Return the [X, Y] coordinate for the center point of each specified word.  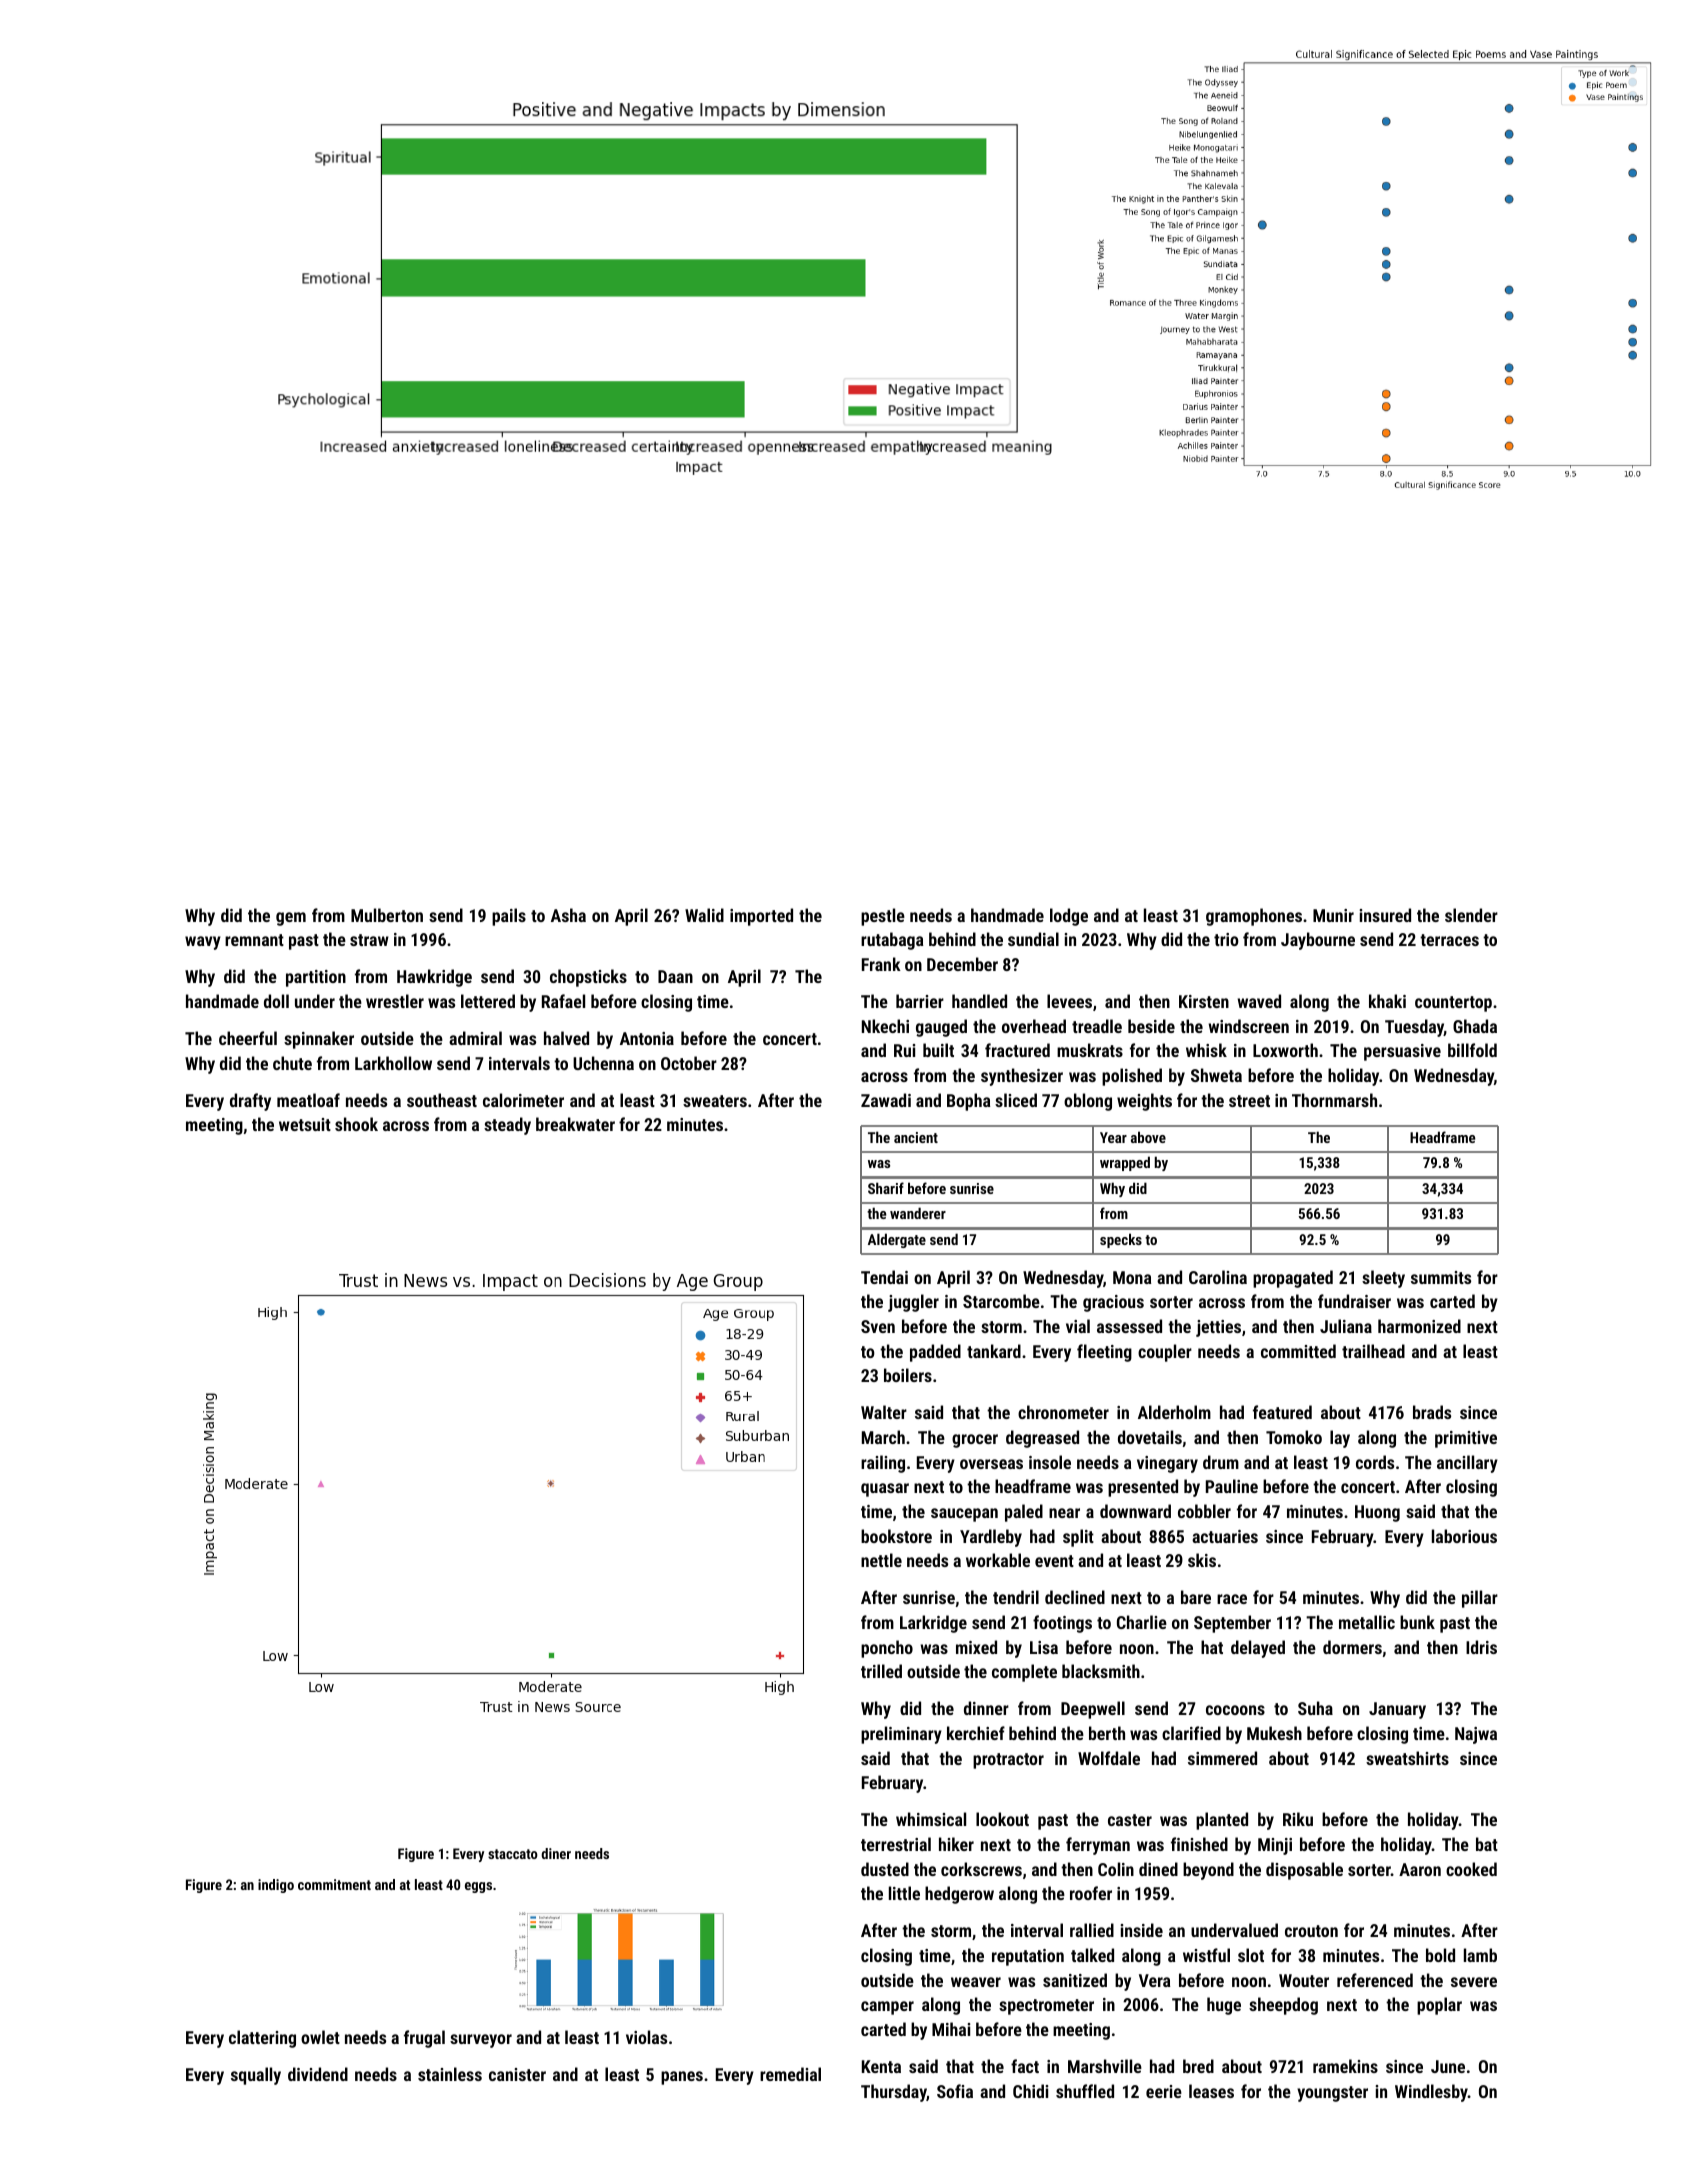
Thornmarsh [1334, 1100]
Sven [878, 1326]
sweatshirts [1407, 1758]
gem [291, 919]
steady [507, 1126]
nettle [881, 1560]
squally [256, 2076]
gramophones [1254, 917]
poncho [887, 1649]
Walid [704, 915]
